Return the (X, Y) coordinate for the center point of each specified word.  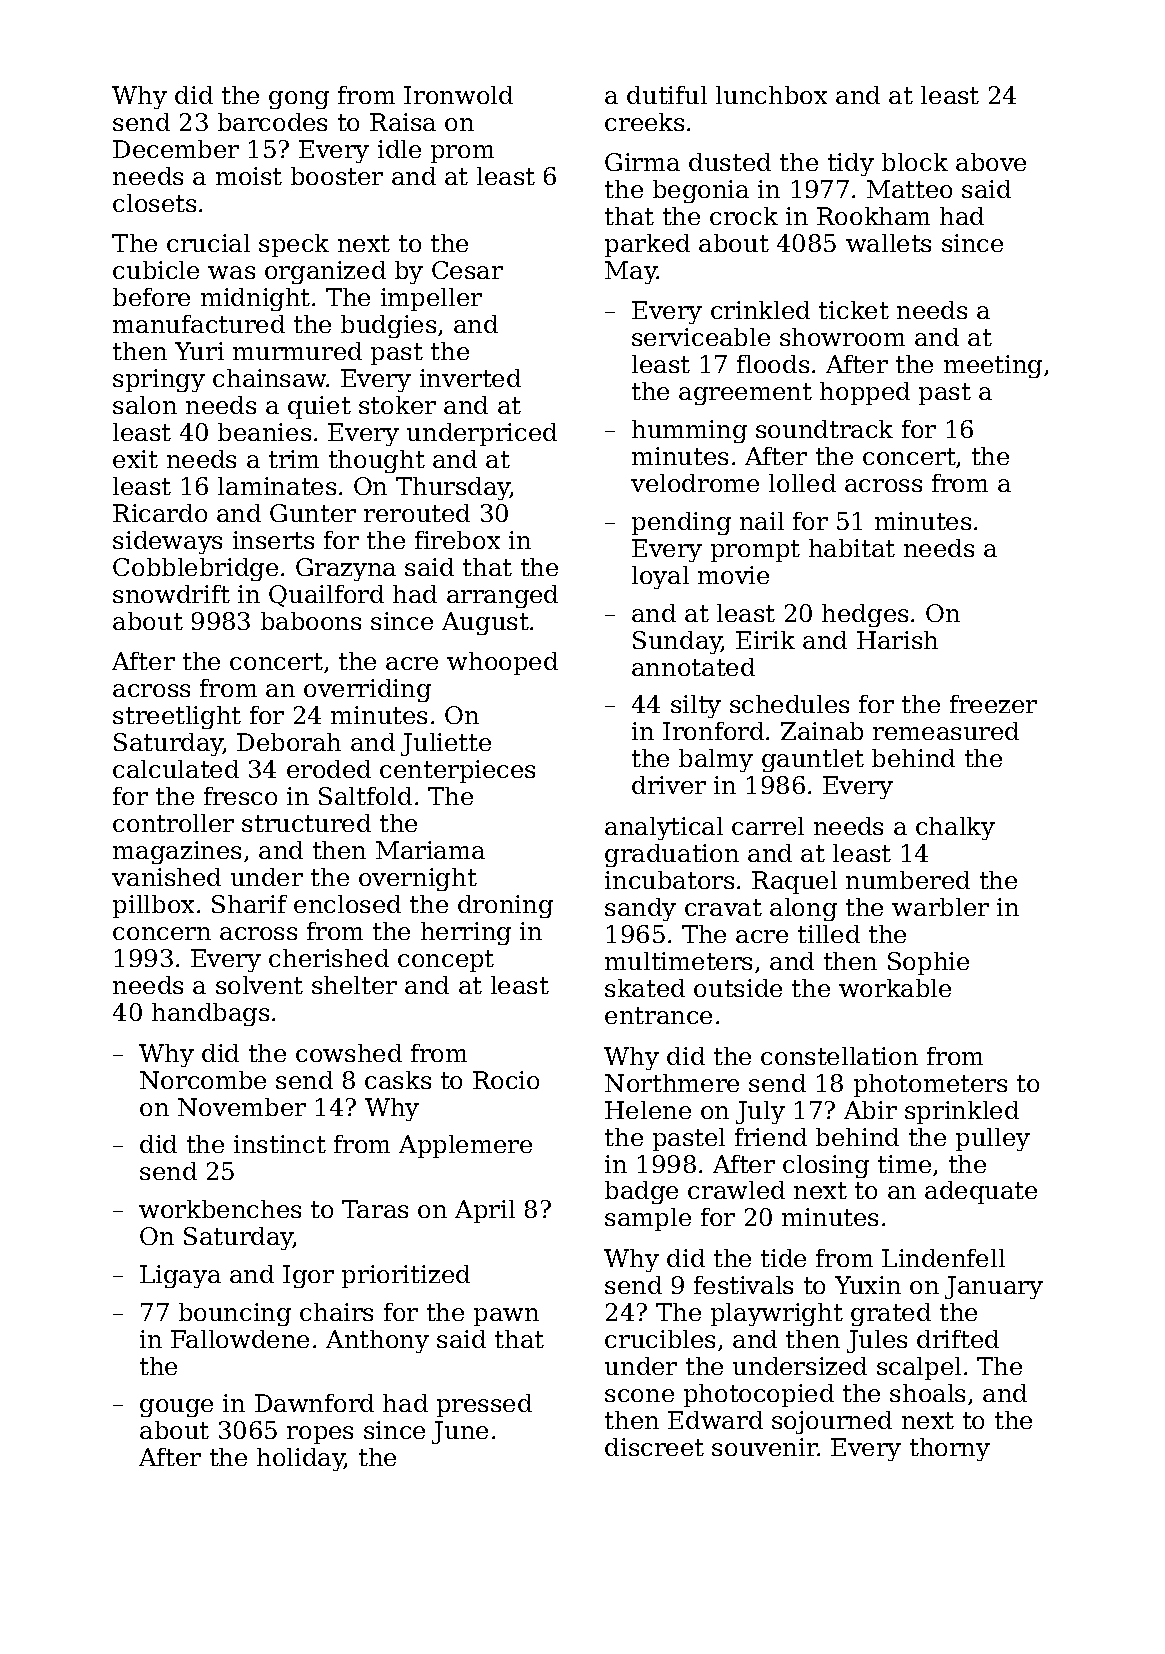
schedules (789, 704)
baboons (311, 621)
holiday (301, 1459)
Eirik (765, 640)
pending (681, 523)
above (991, 162)
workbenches (220, 1209)
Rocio (506, 1080)
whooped (502, 663)
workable (895, 988)
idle (399, 149)
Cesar (467, 270)
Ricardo (160, 513)
